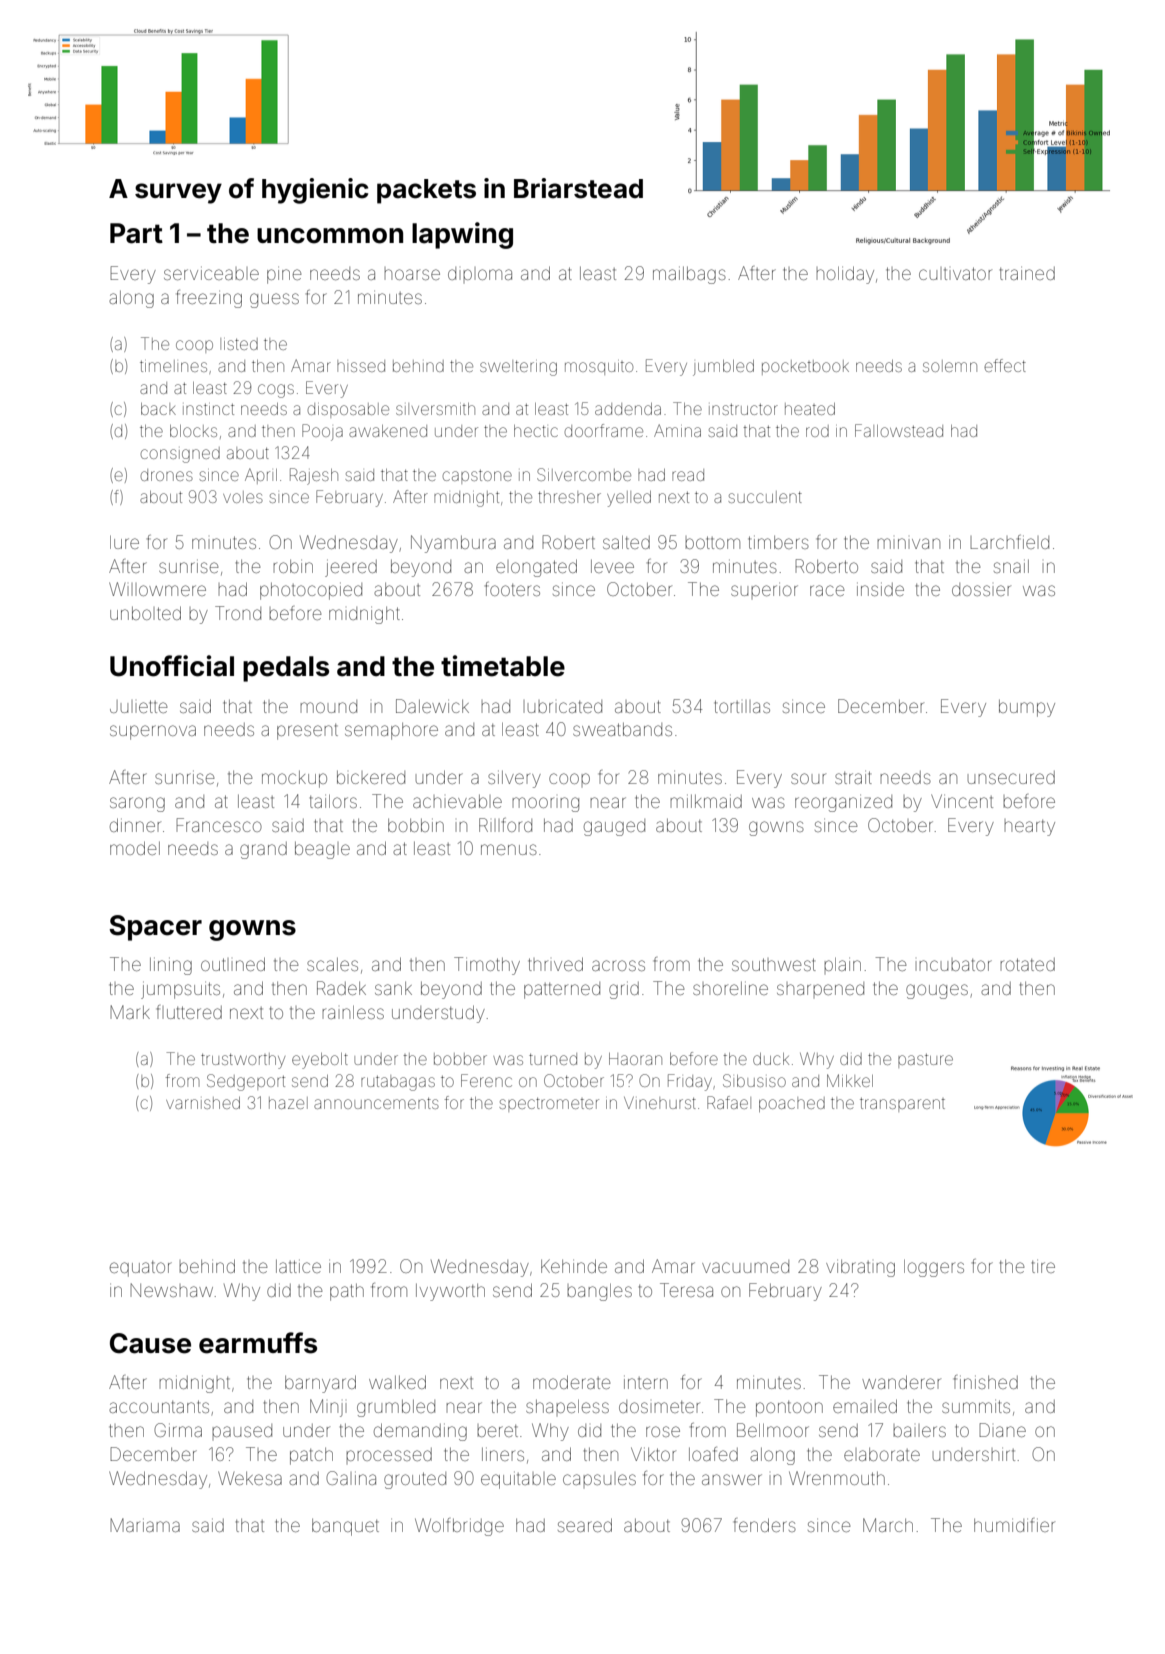  Describe the element at coordinates (843, 803) in the screenshot. I see `reorganized` at that location.
